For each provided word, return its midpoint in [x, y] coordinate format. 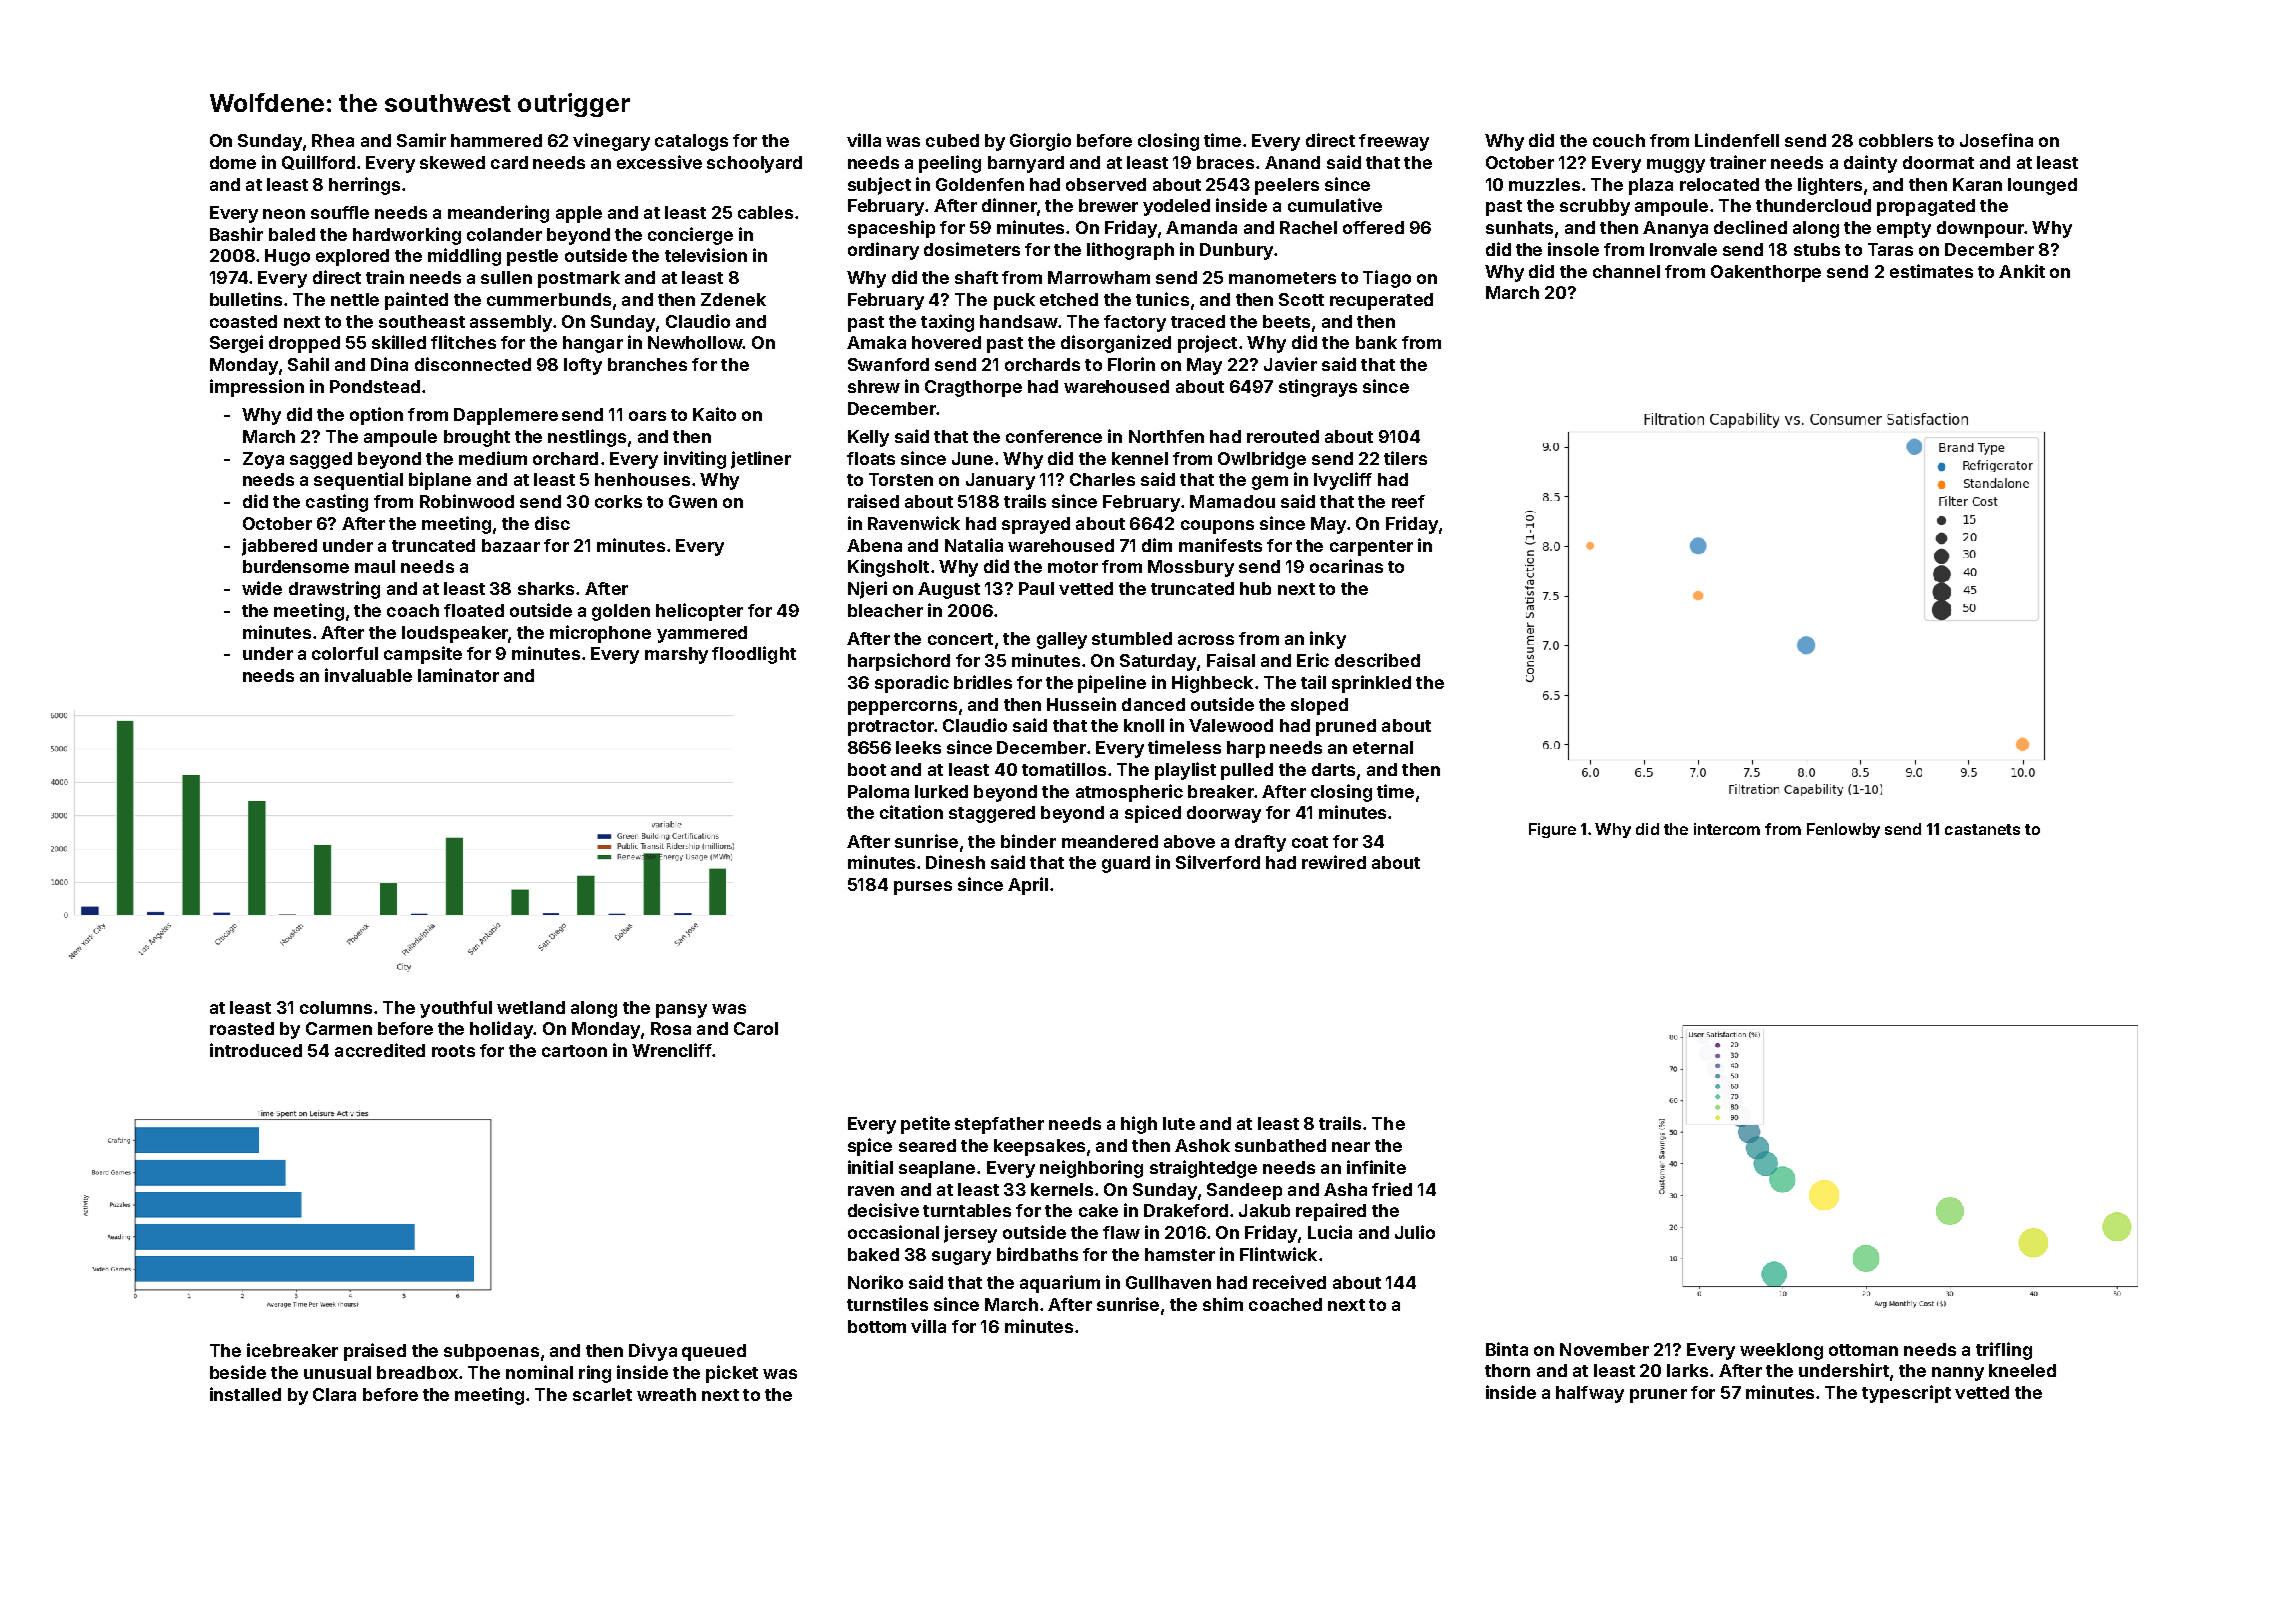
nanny [1958, 1374]
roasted [242, 1028]
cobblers [1896, 140]
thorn [1507, 1370]
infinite [1376, 1167]
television [706, 255]
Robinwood [467, 501]
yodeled [1176, 207]
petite [925, 1125]
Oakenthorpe [1766, 273]
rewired [1334, 862]
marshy [676, 655]
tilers [1405, 458]
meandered [1110, 841]
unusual [337, 1372]
